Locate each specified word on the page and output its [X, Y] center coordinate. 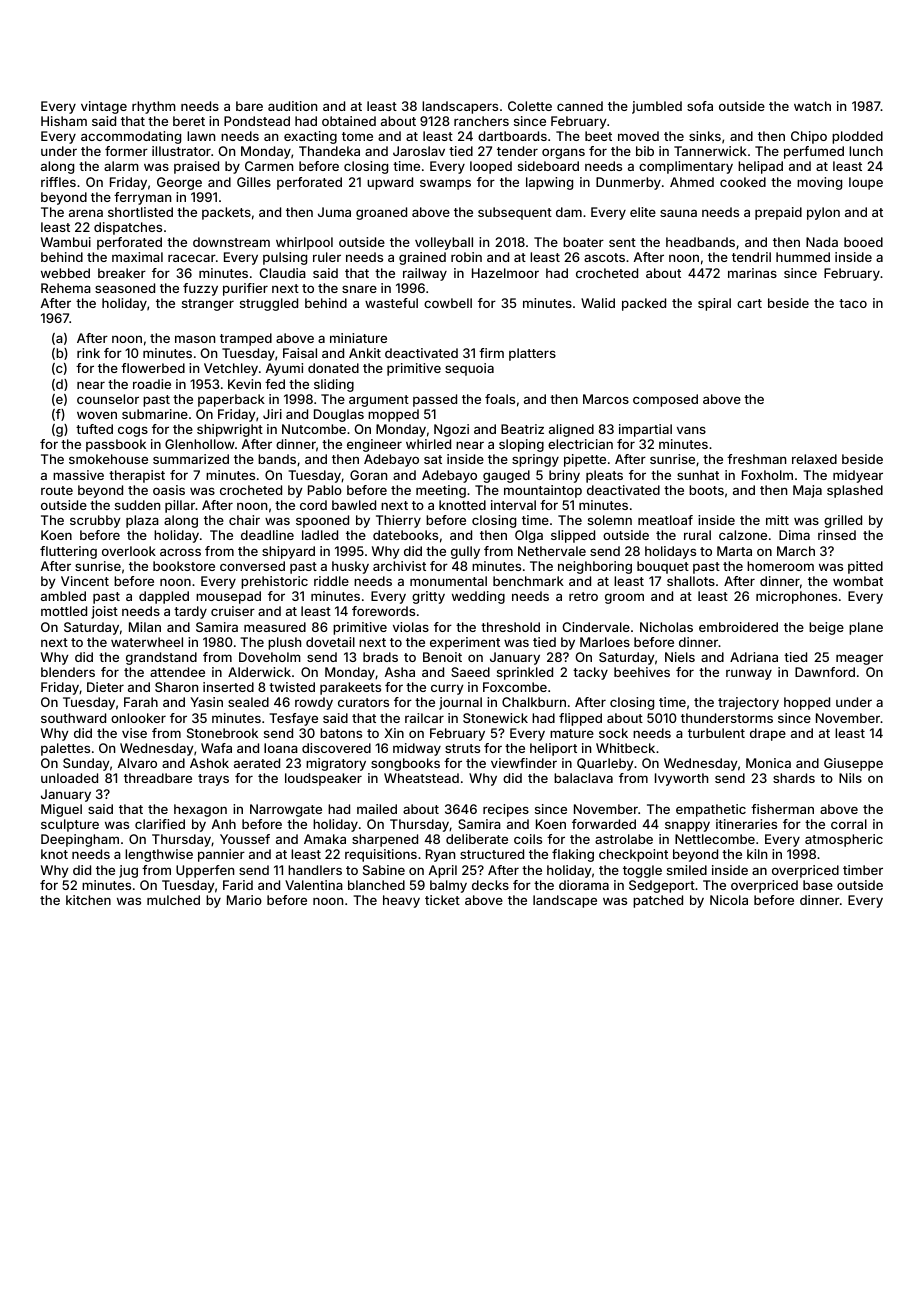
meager [859, 659]
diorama [584, 885]
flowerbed [153, 368]
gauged [506, 476]
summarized [191, 459]
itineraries [746, 824]
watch [812, 106]
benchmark [528, 581]
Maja [807, 491]
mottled [64, 611]
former [126, 151]
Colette [530, 106]
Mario [244, 900]
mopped [393, 415]
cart [749, 303]
